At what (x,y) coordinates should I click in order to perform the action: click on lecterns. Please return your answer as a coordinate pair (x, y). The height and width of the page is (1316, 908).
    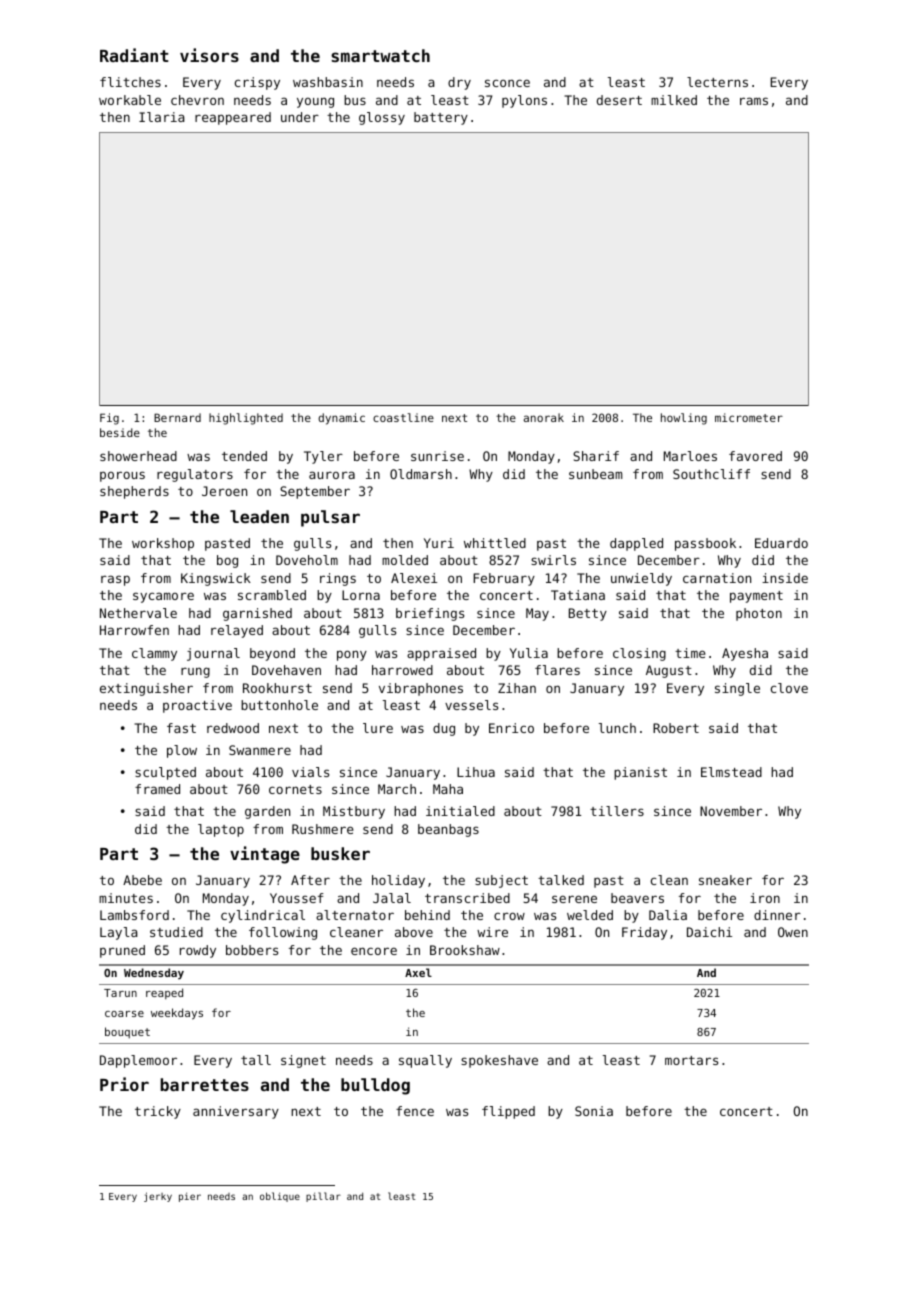
    Looking at the image, I should click on (717, 82).
